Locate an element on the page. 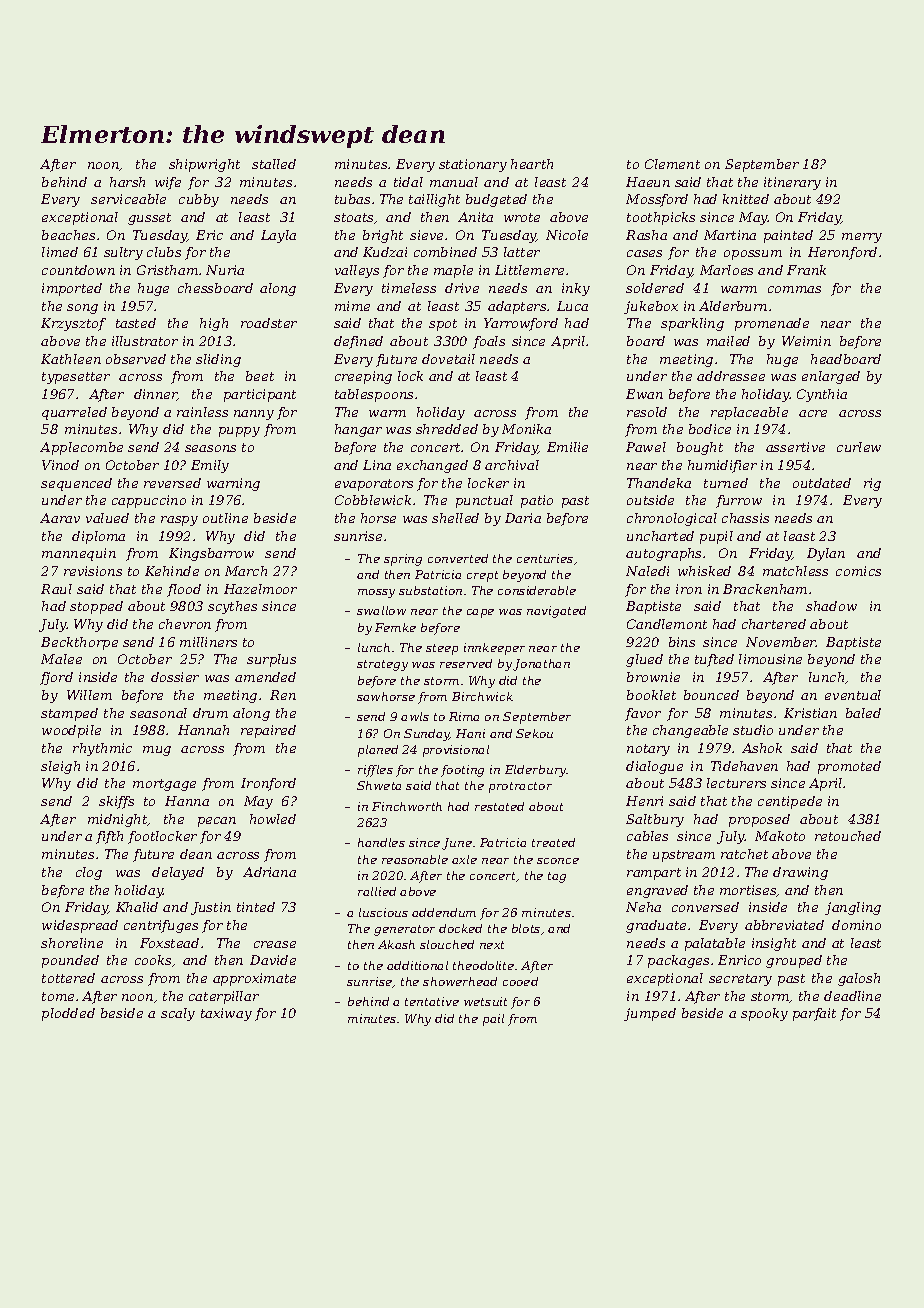 The image size is (924, 1308). handles is located at coordinates (381, 842).
